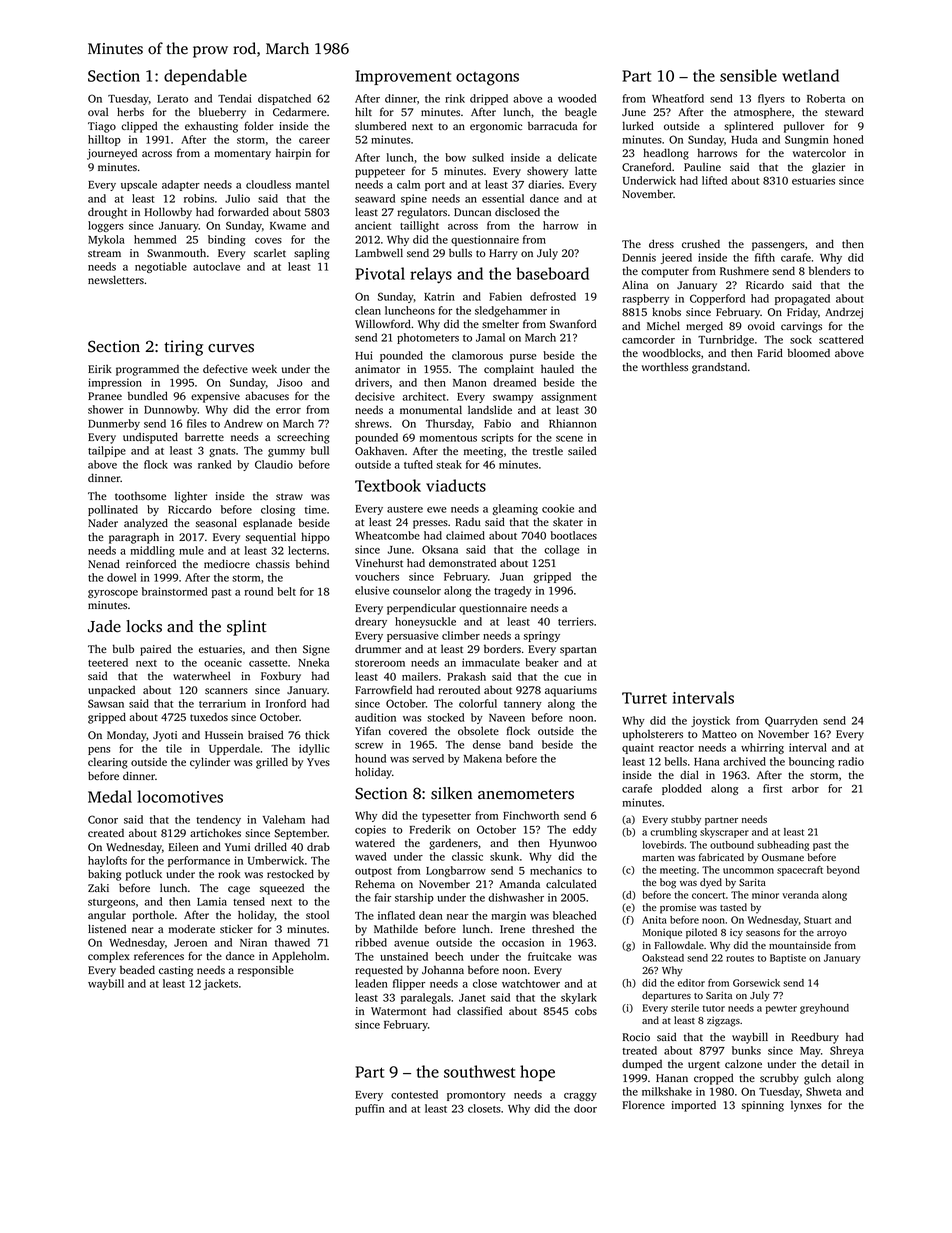  Describe the element at coordinates (806, 1106) in the screenshot. I see `lynxes` at that location.
